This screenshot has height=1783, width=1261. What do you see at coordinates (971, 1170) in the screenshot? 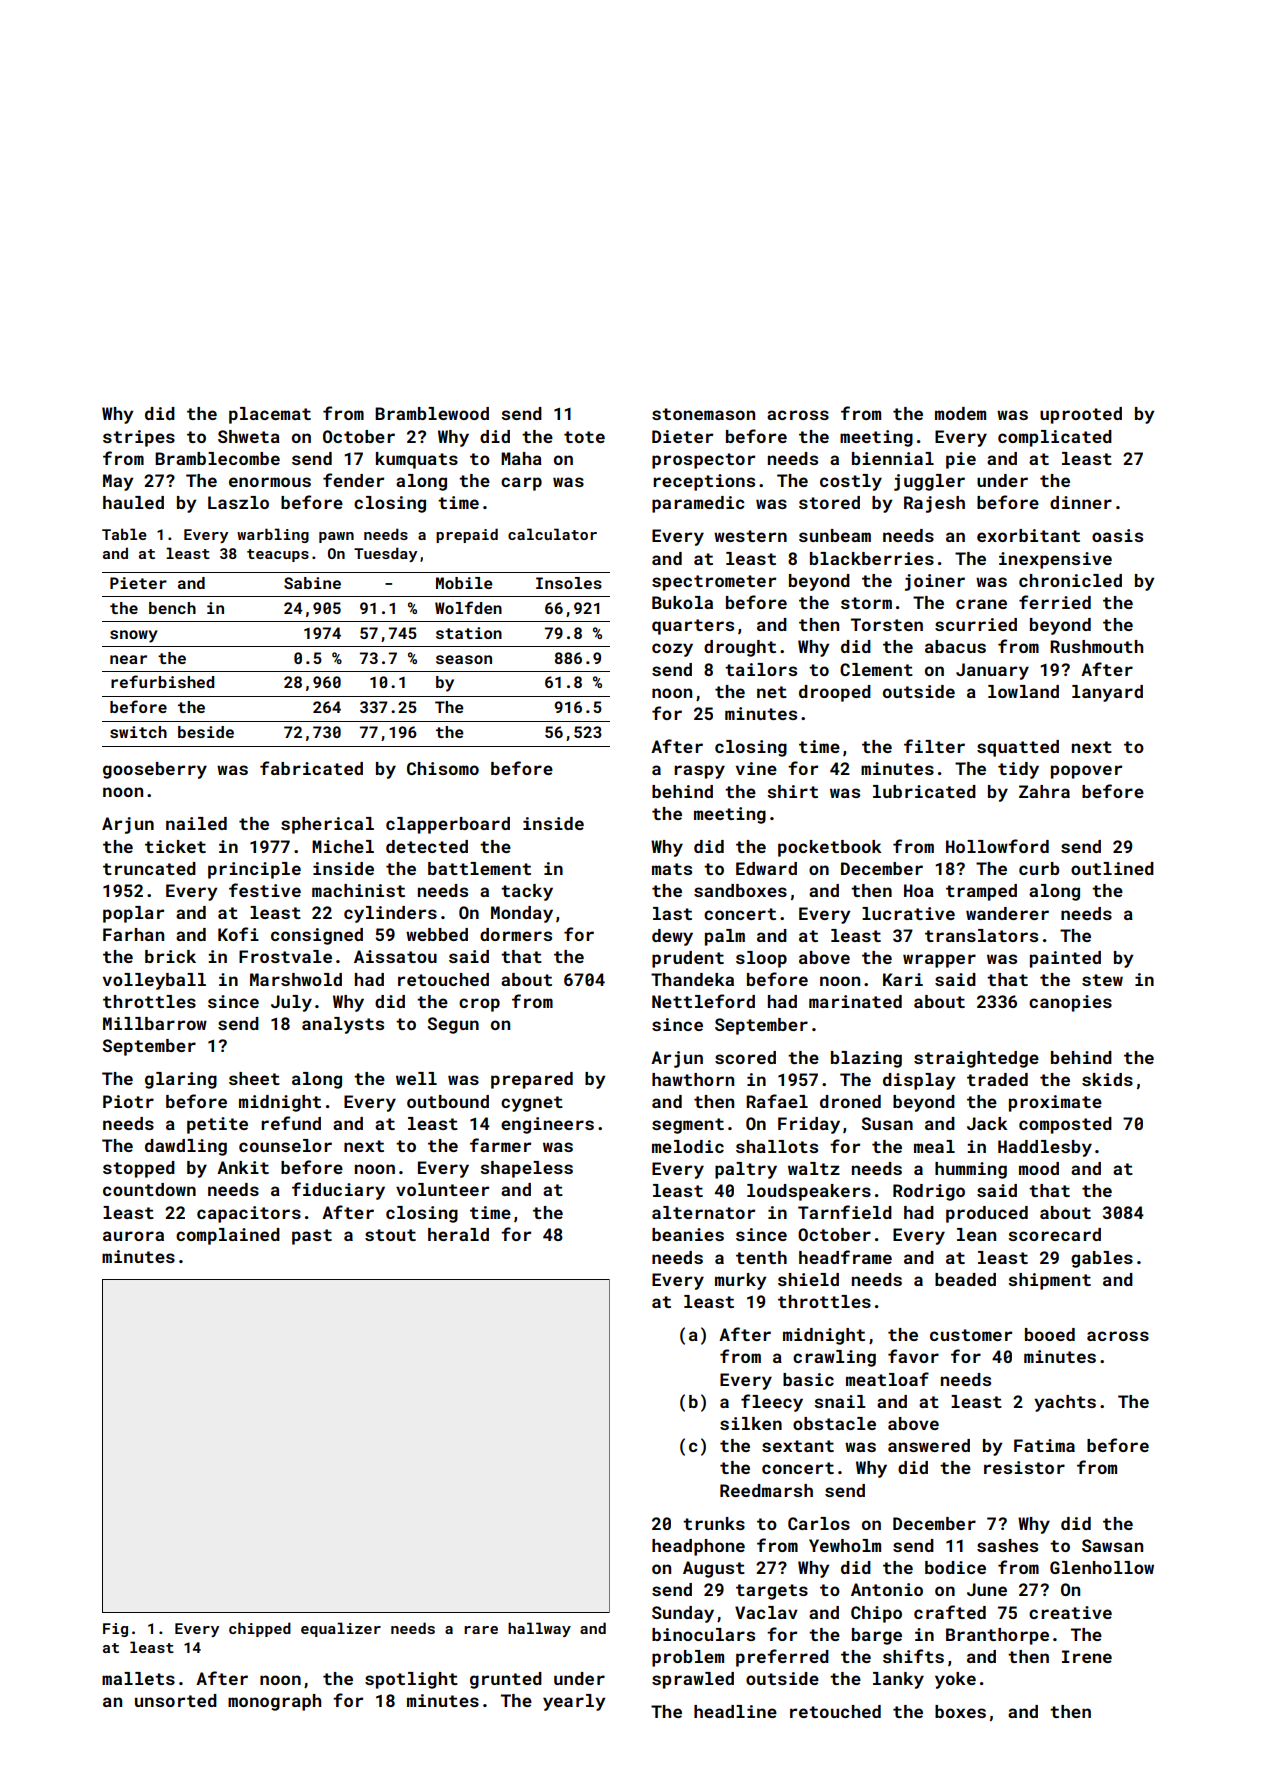
I see `humming` at bounding box center [971, 1170].
